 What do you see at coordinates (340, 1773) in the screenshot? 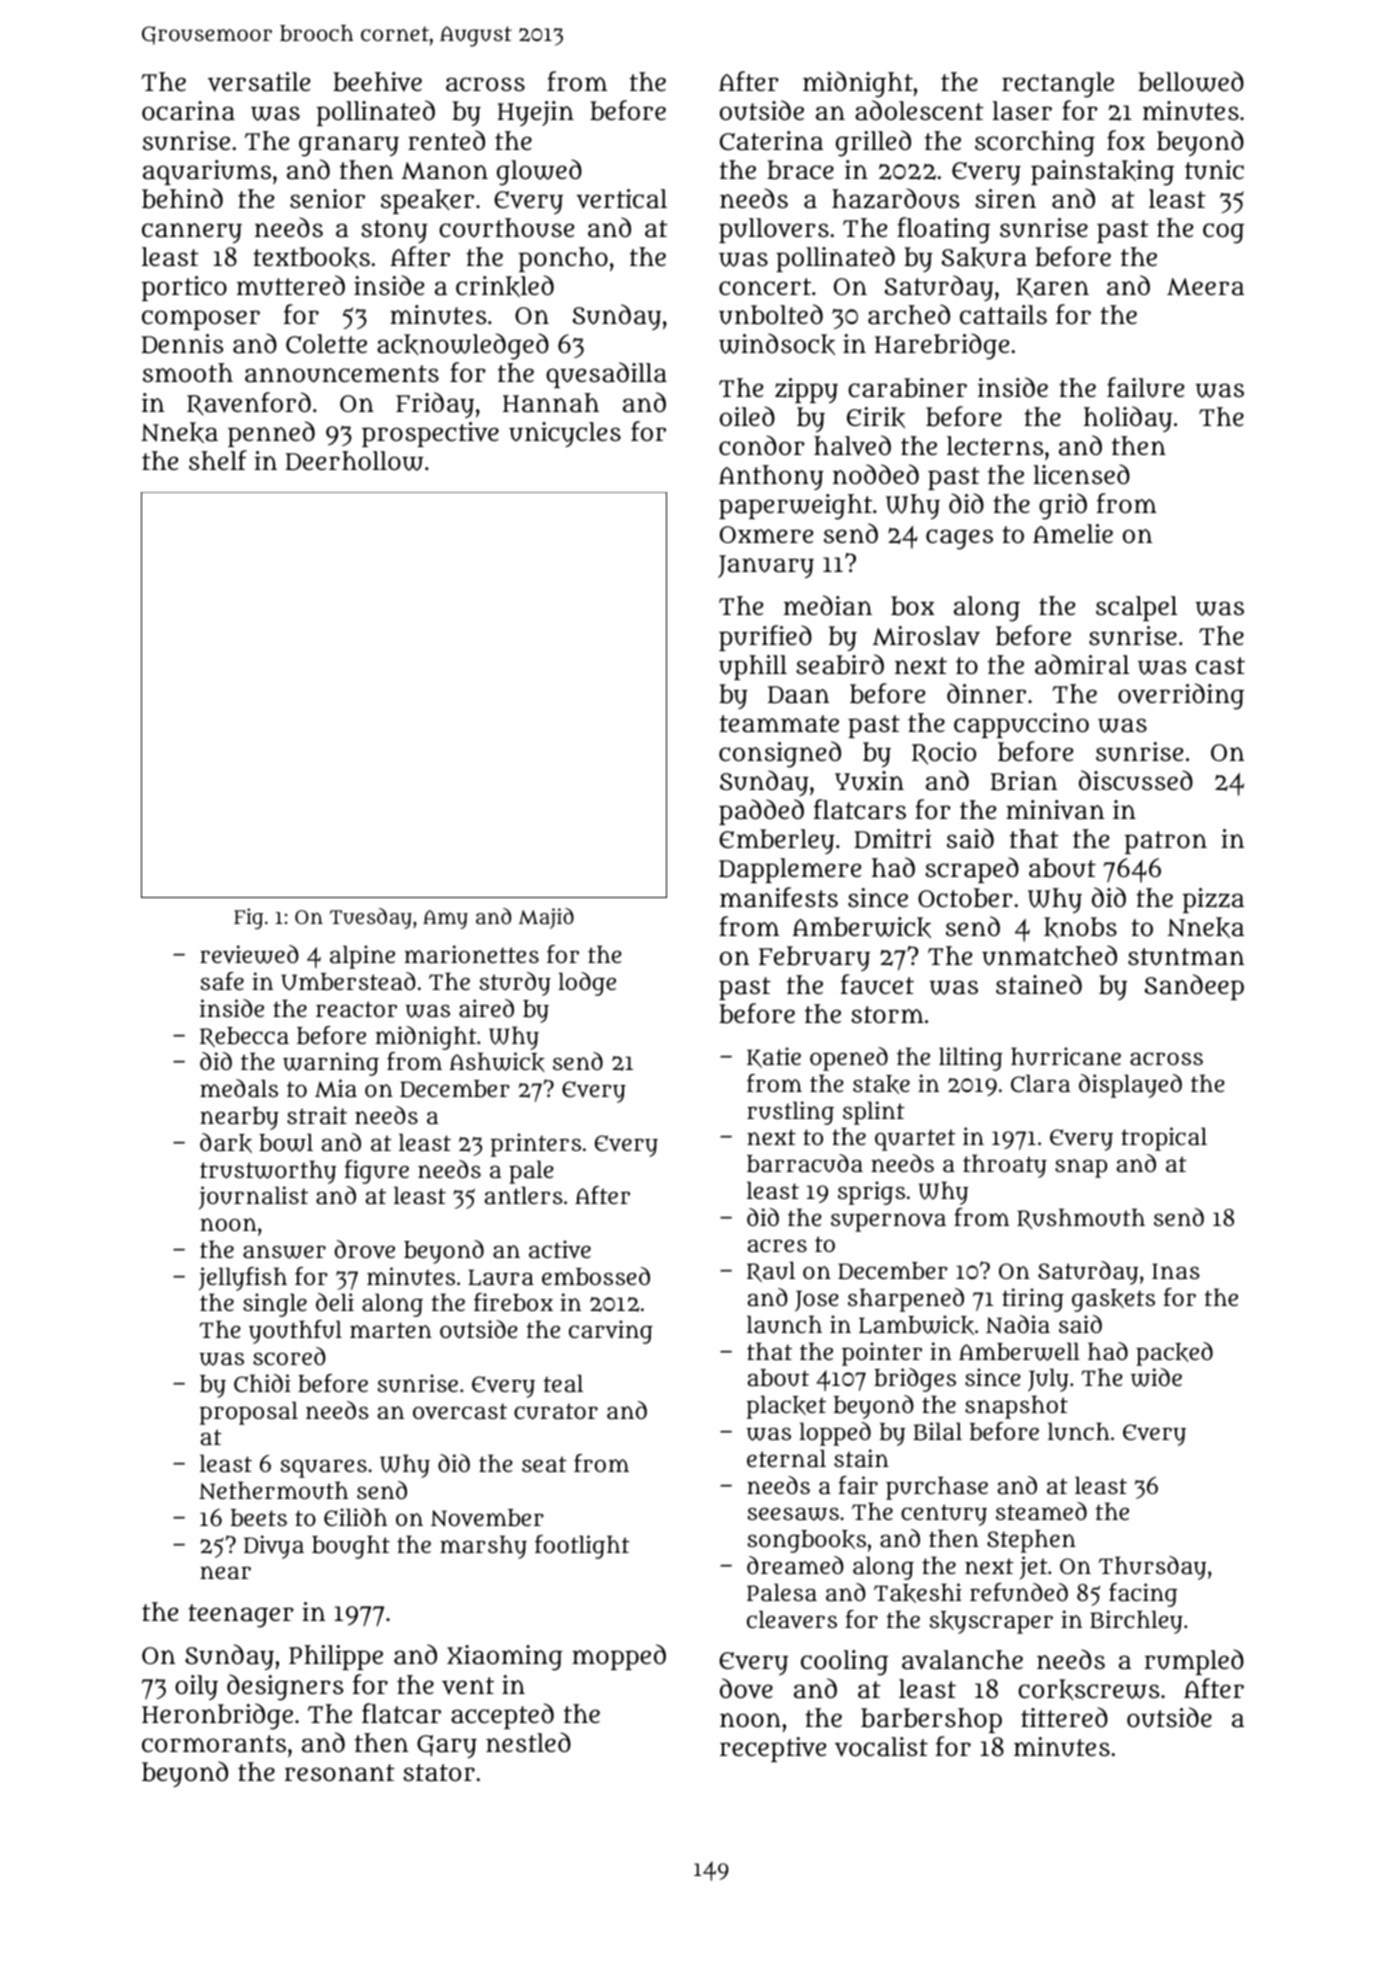
I see `resonant` at bounding box center [340, 1773].
